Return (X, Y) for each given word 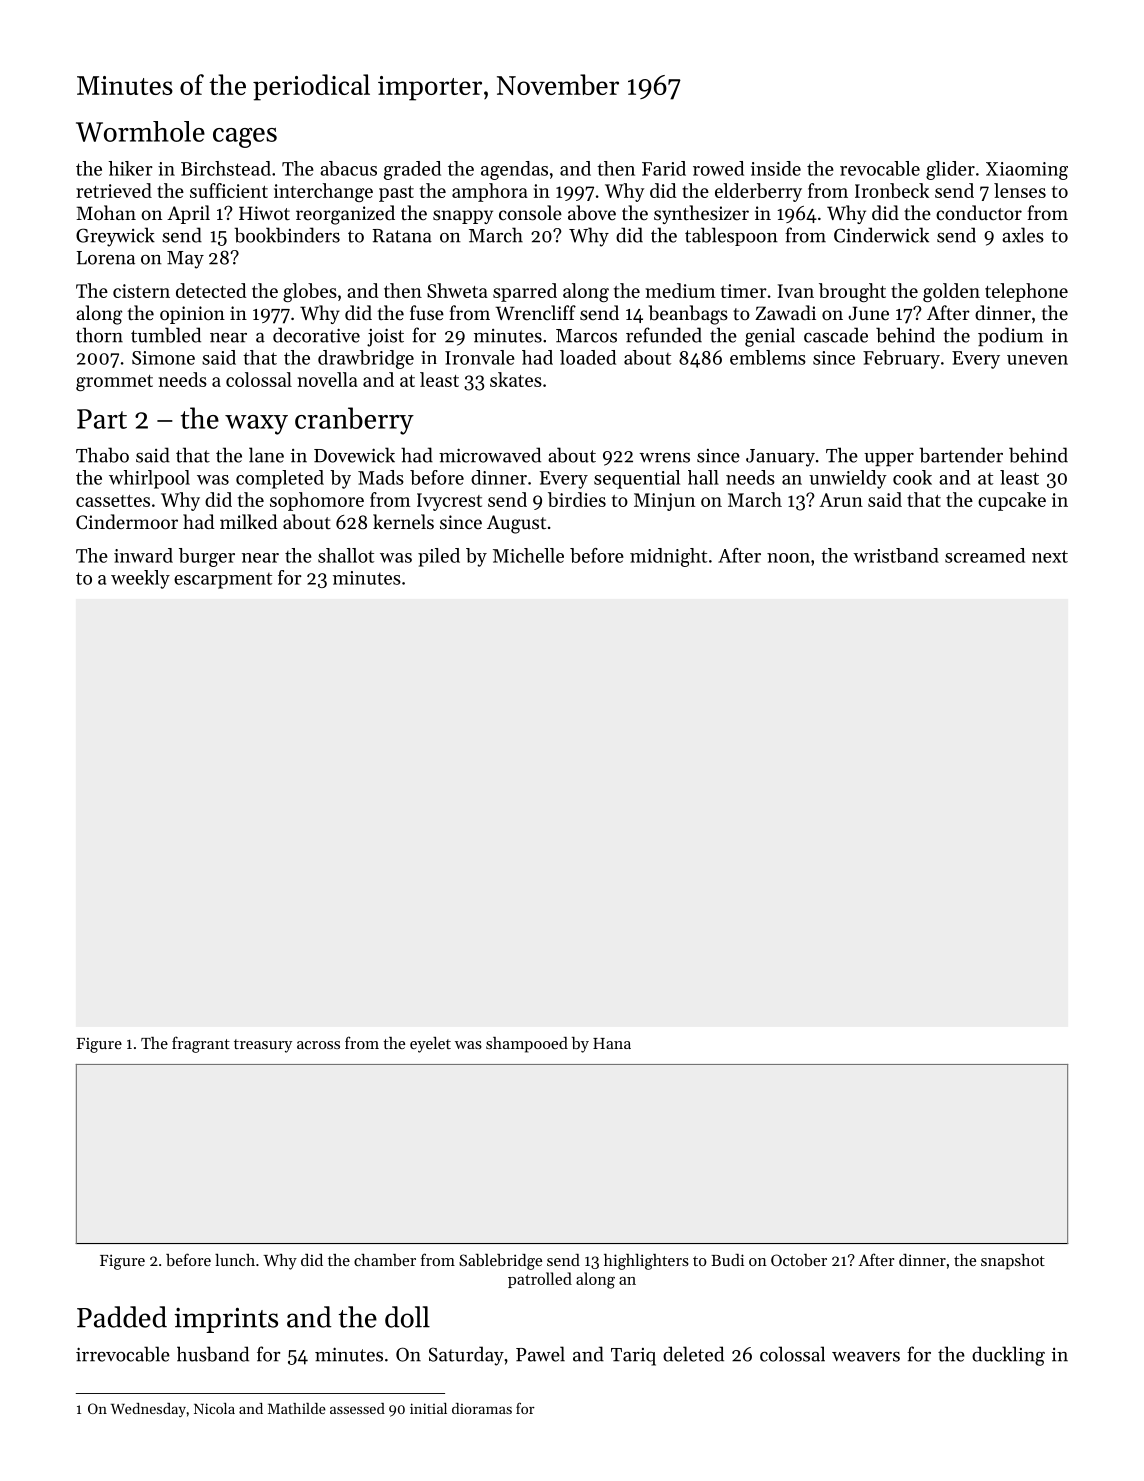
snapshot (1013, 1262)
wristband (896, 555)
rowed (718, 168)
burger (207, 557)
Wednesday (148, 1410)
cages (245, 138)
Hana (612, 1043)
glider (950, 170)
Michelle (528, 555)
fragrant (201, 1044)
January (780, 458)
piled (439, 557)
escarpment (223, 581)
